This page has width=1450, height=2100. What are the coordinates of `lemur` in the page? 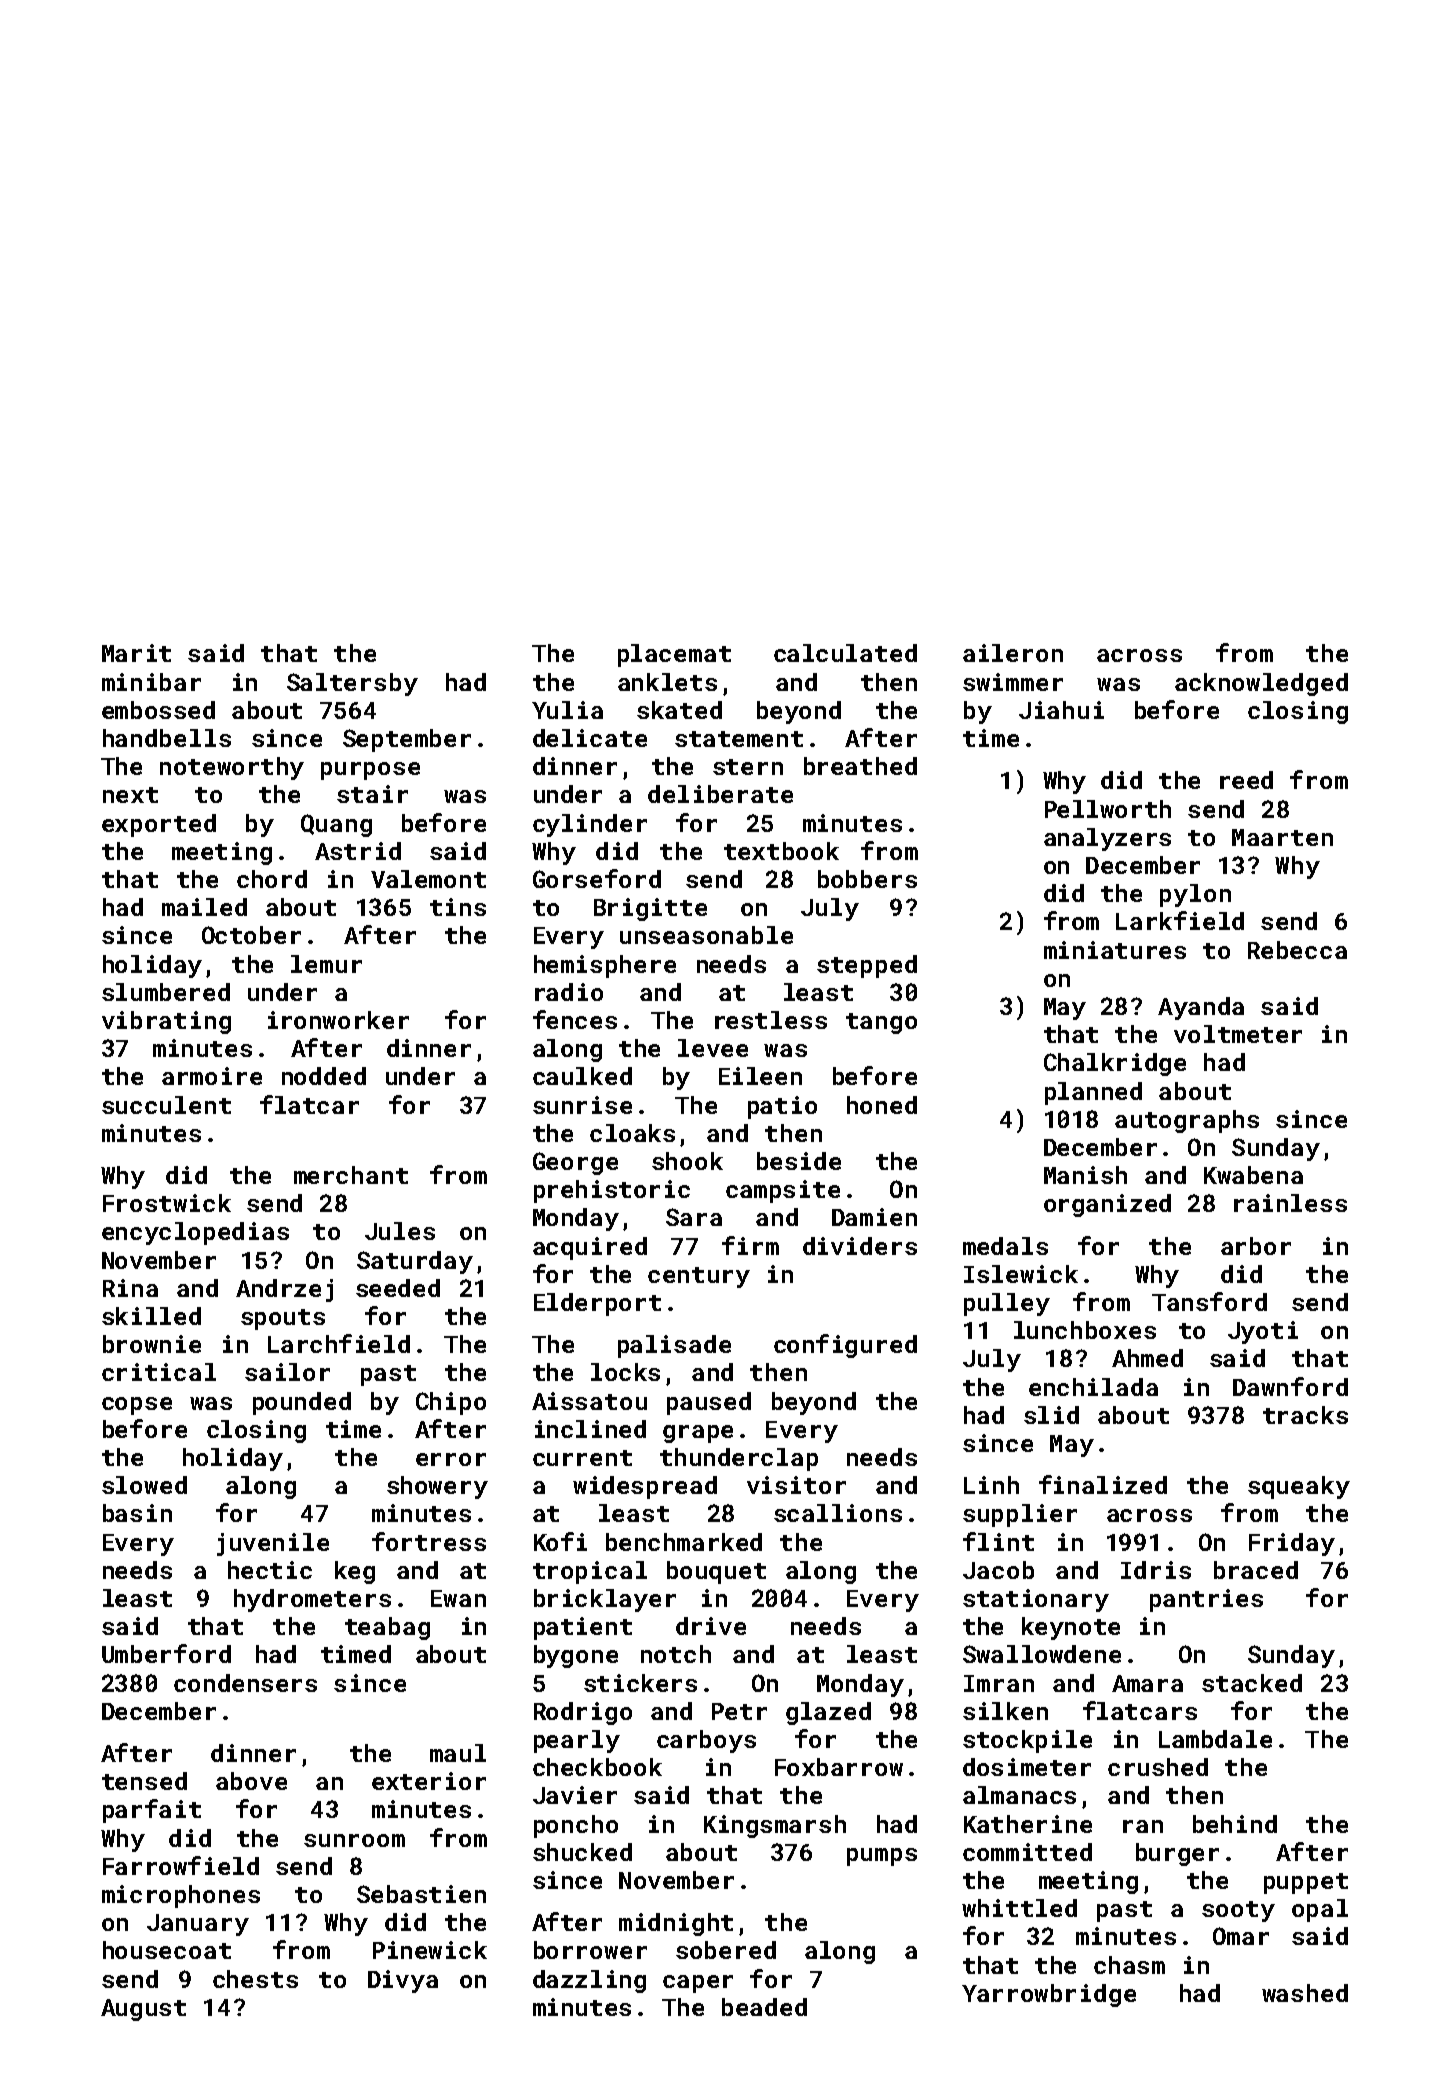 It's located at (326, 964).
